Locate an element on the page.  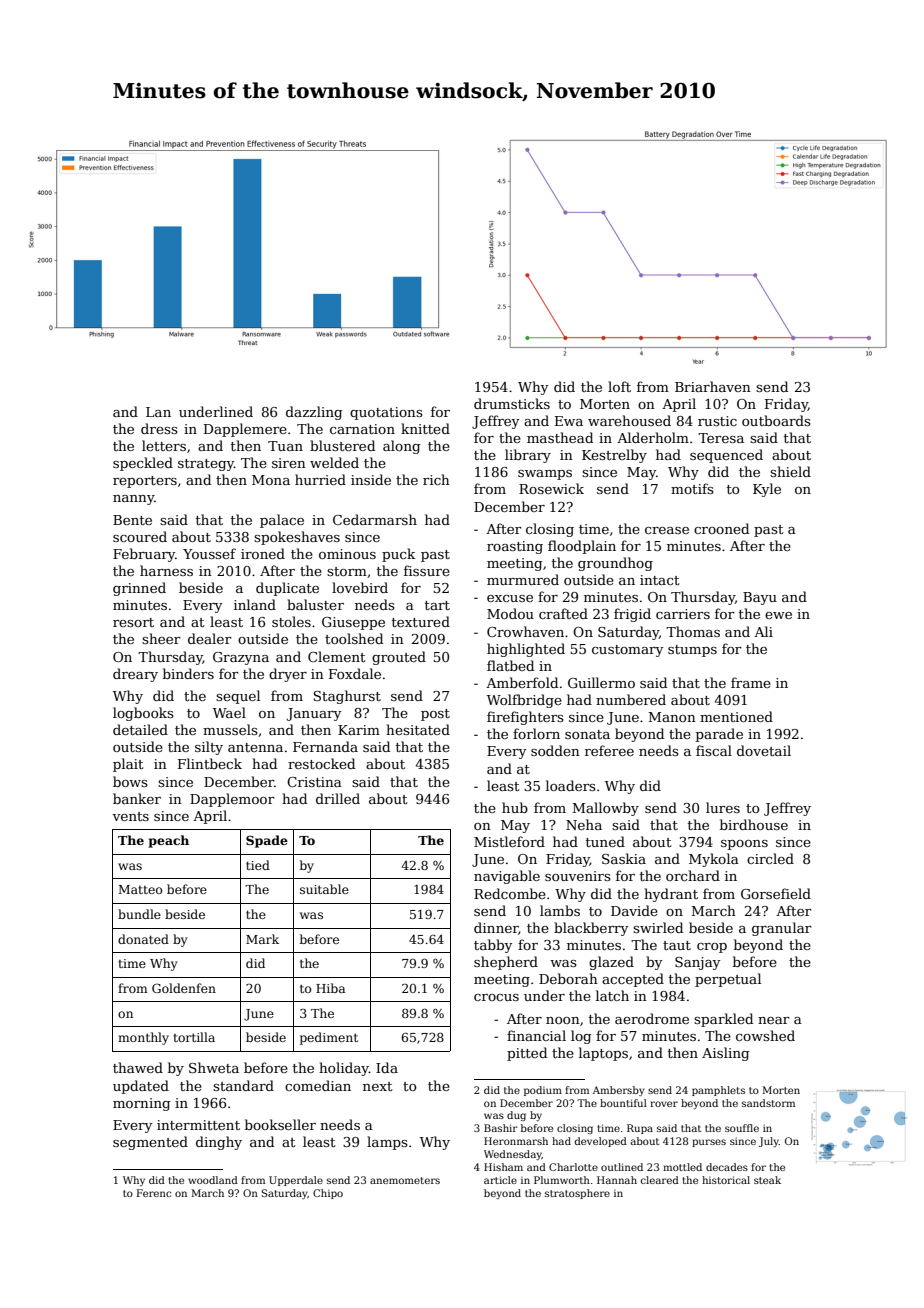
Ferenc is located at coordinates (154, 1193).
